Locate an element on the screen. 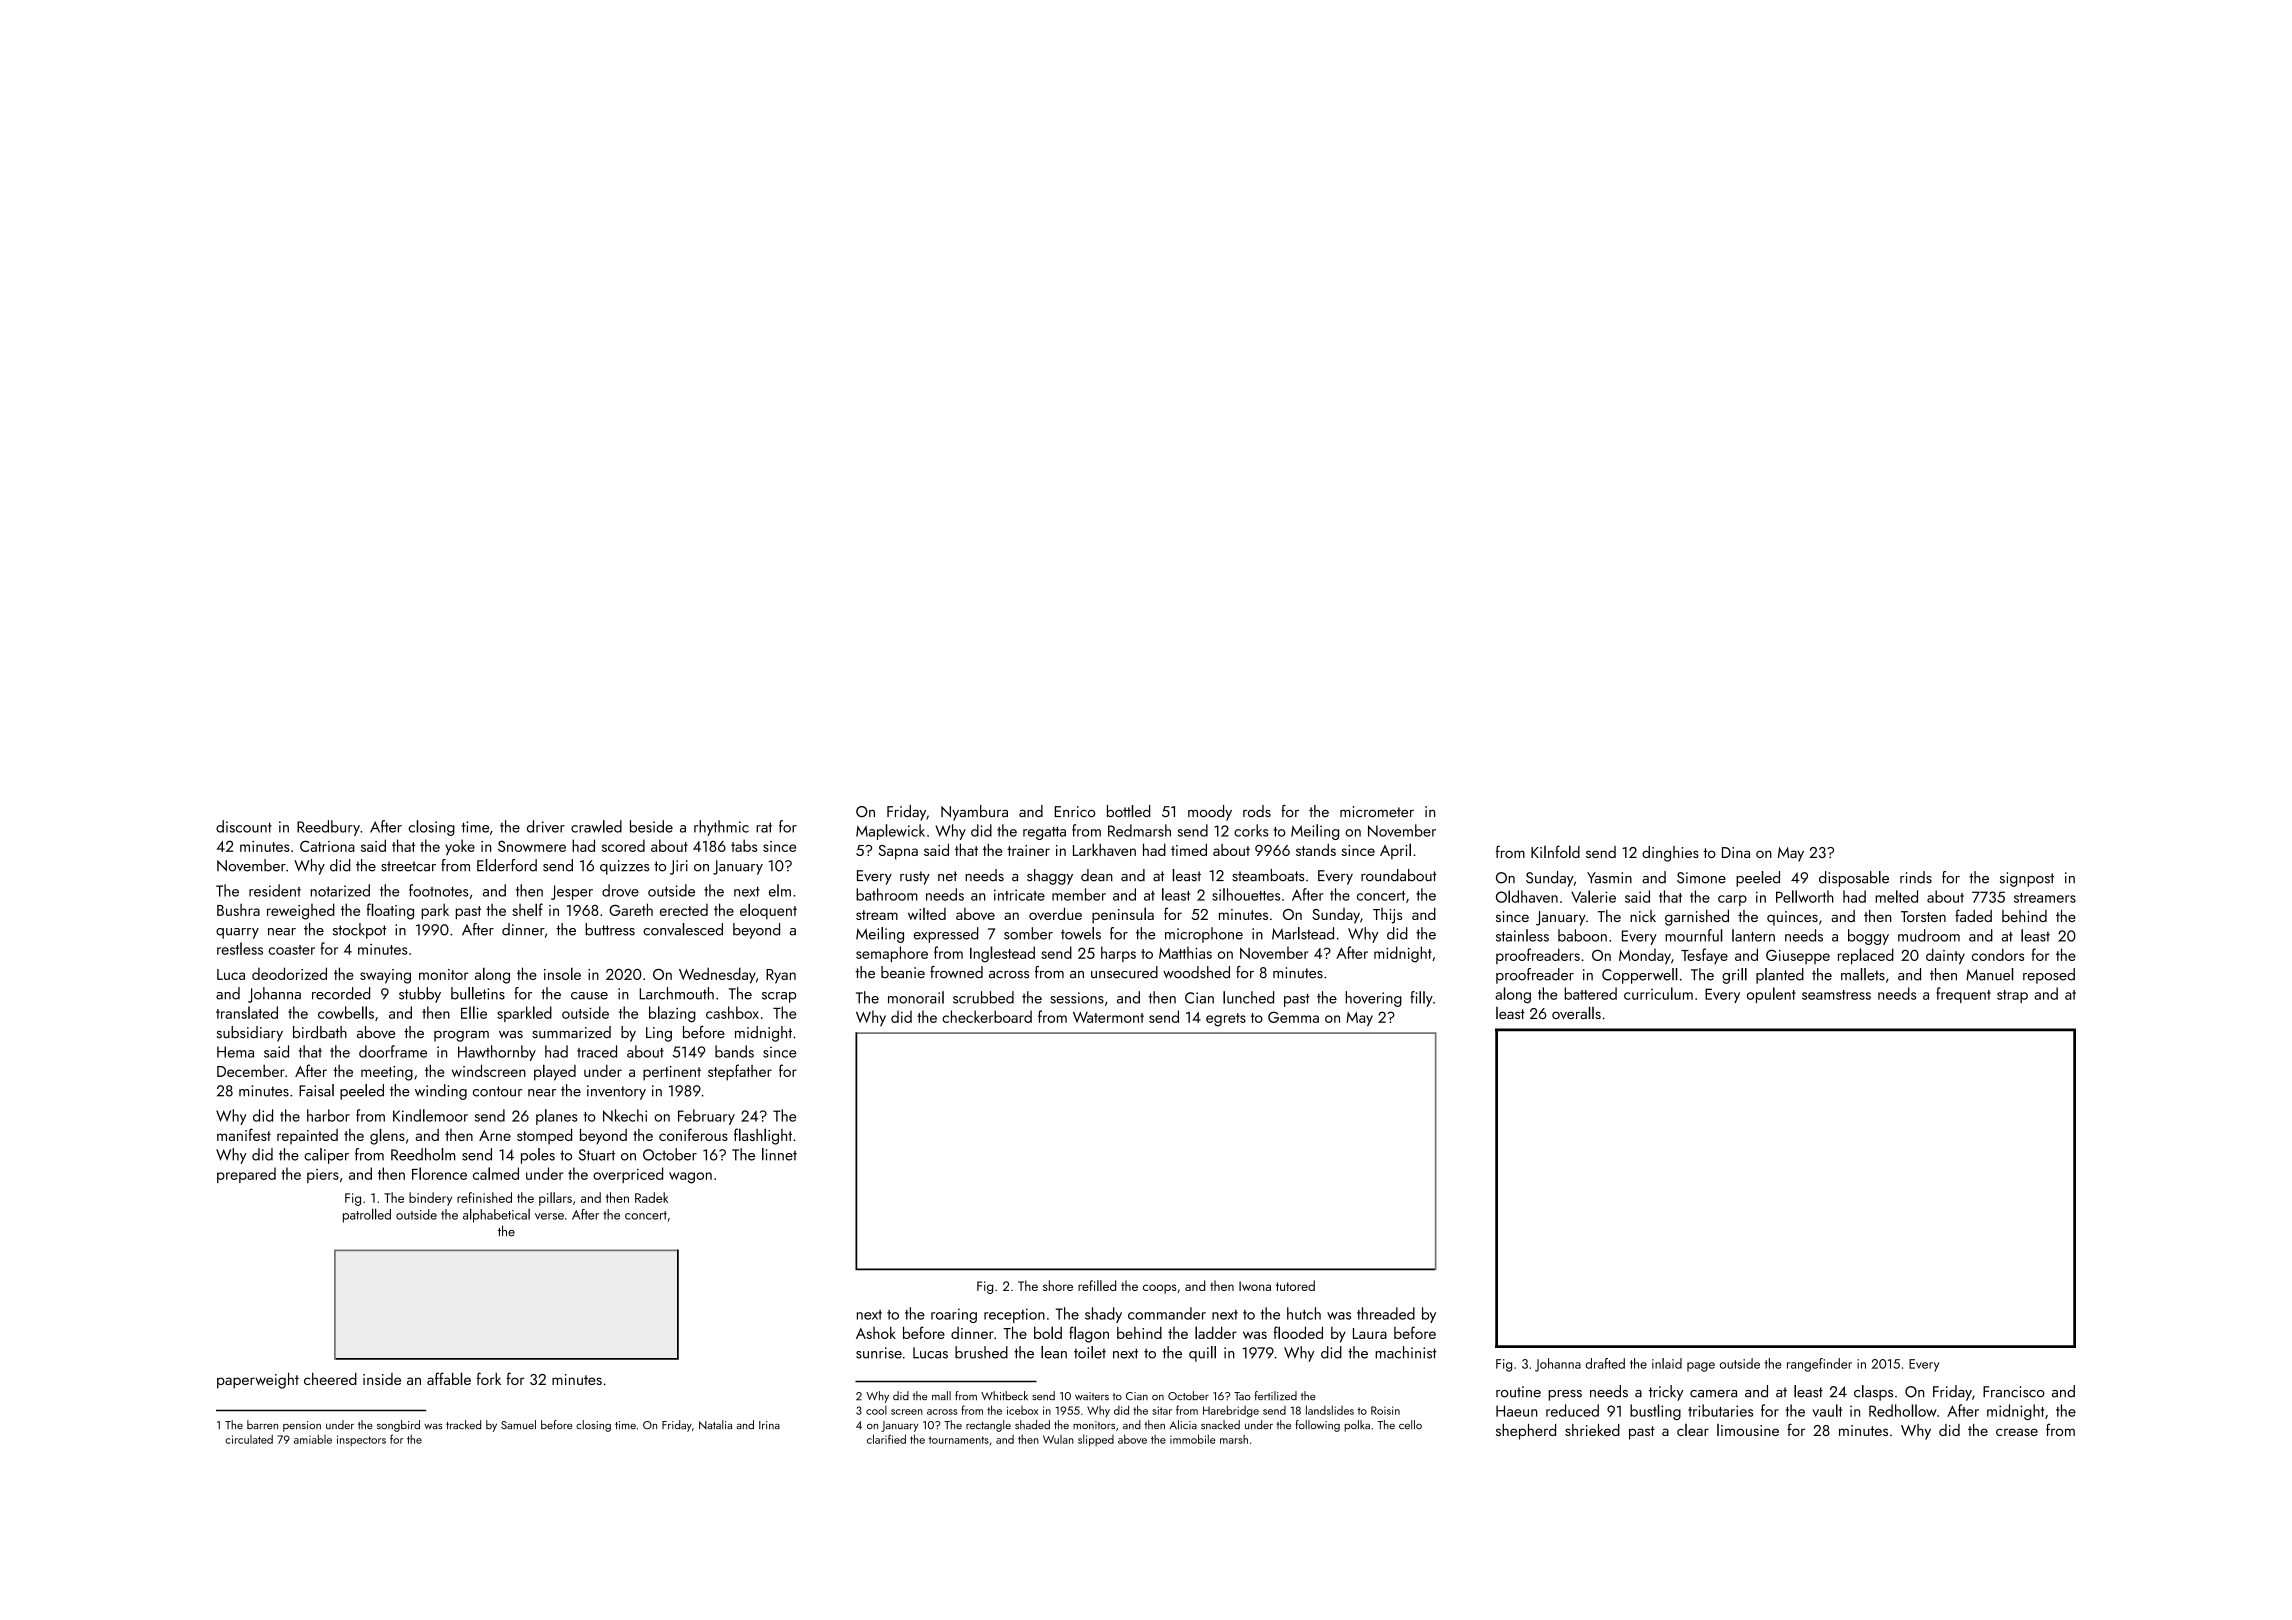 The width and height of the screenshot is (2292, 1620). Faisal is located at coordinates (316, 1090).
